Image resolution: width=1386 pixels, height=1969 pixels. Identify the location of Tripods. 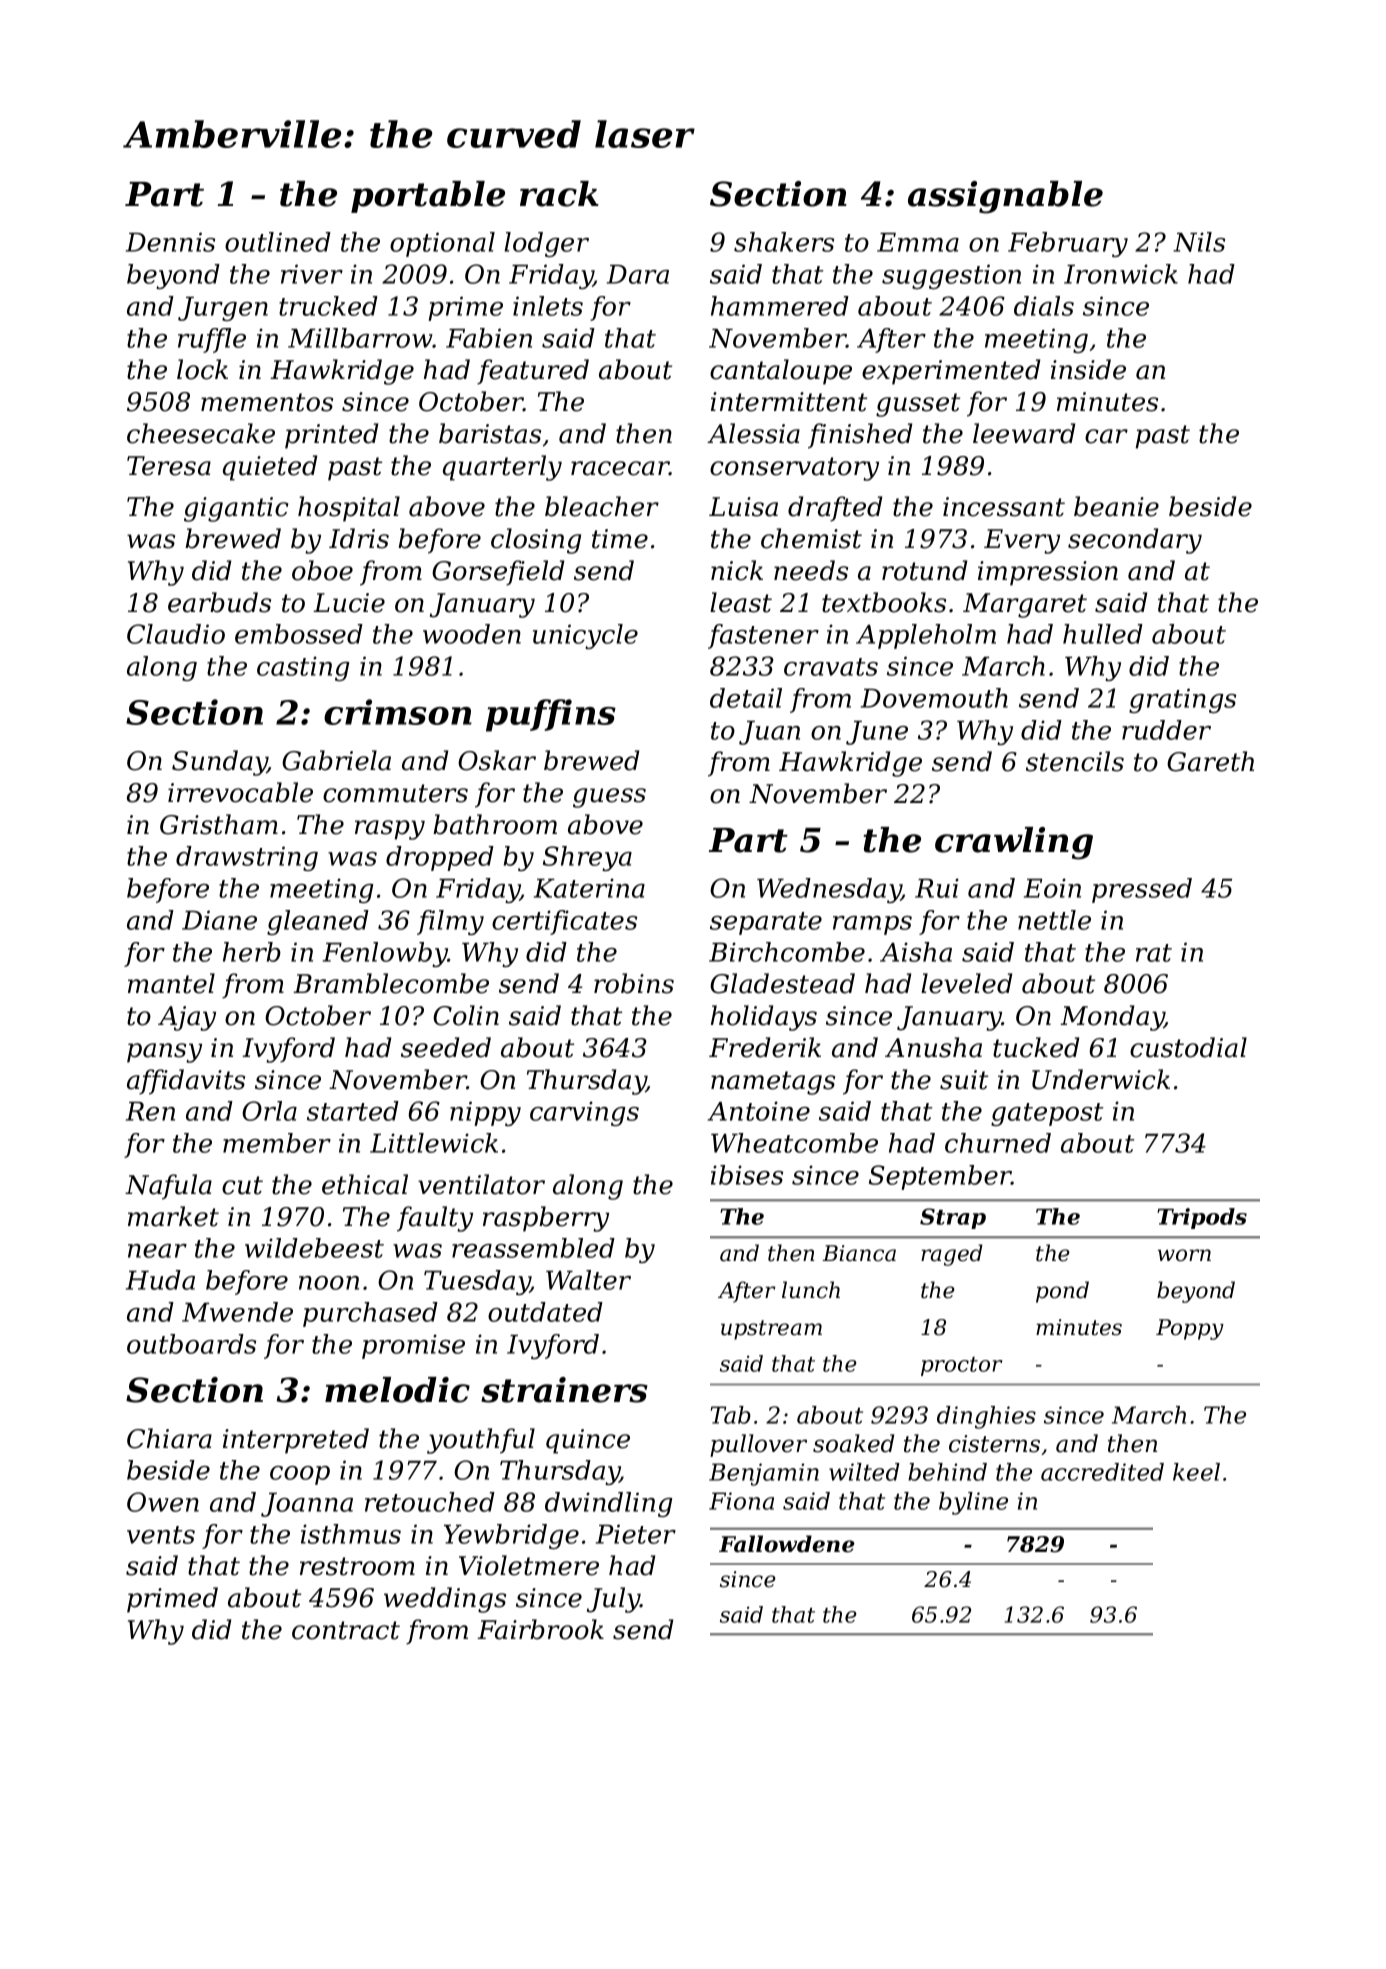
(1202, 1218).
